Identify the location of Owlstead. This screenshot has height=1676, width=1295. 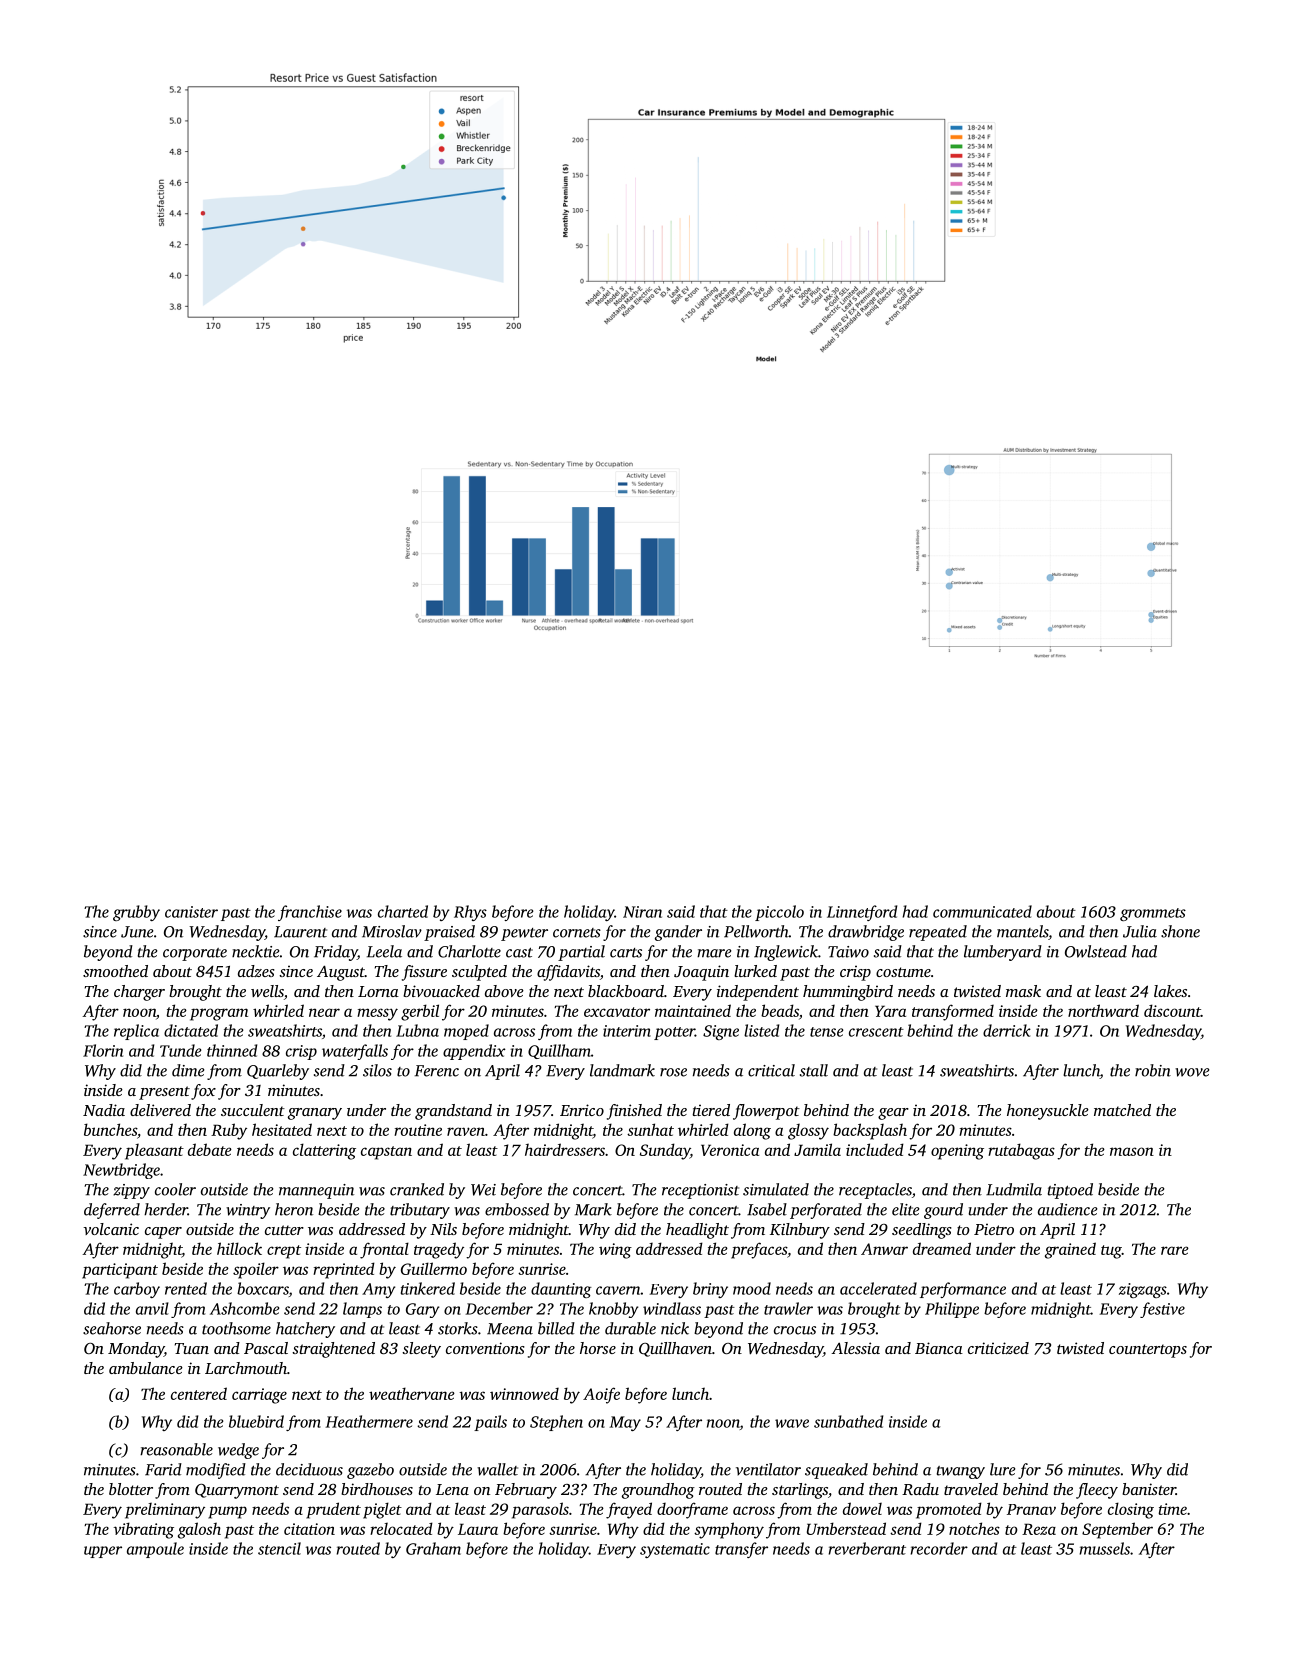
(1096, 951).
